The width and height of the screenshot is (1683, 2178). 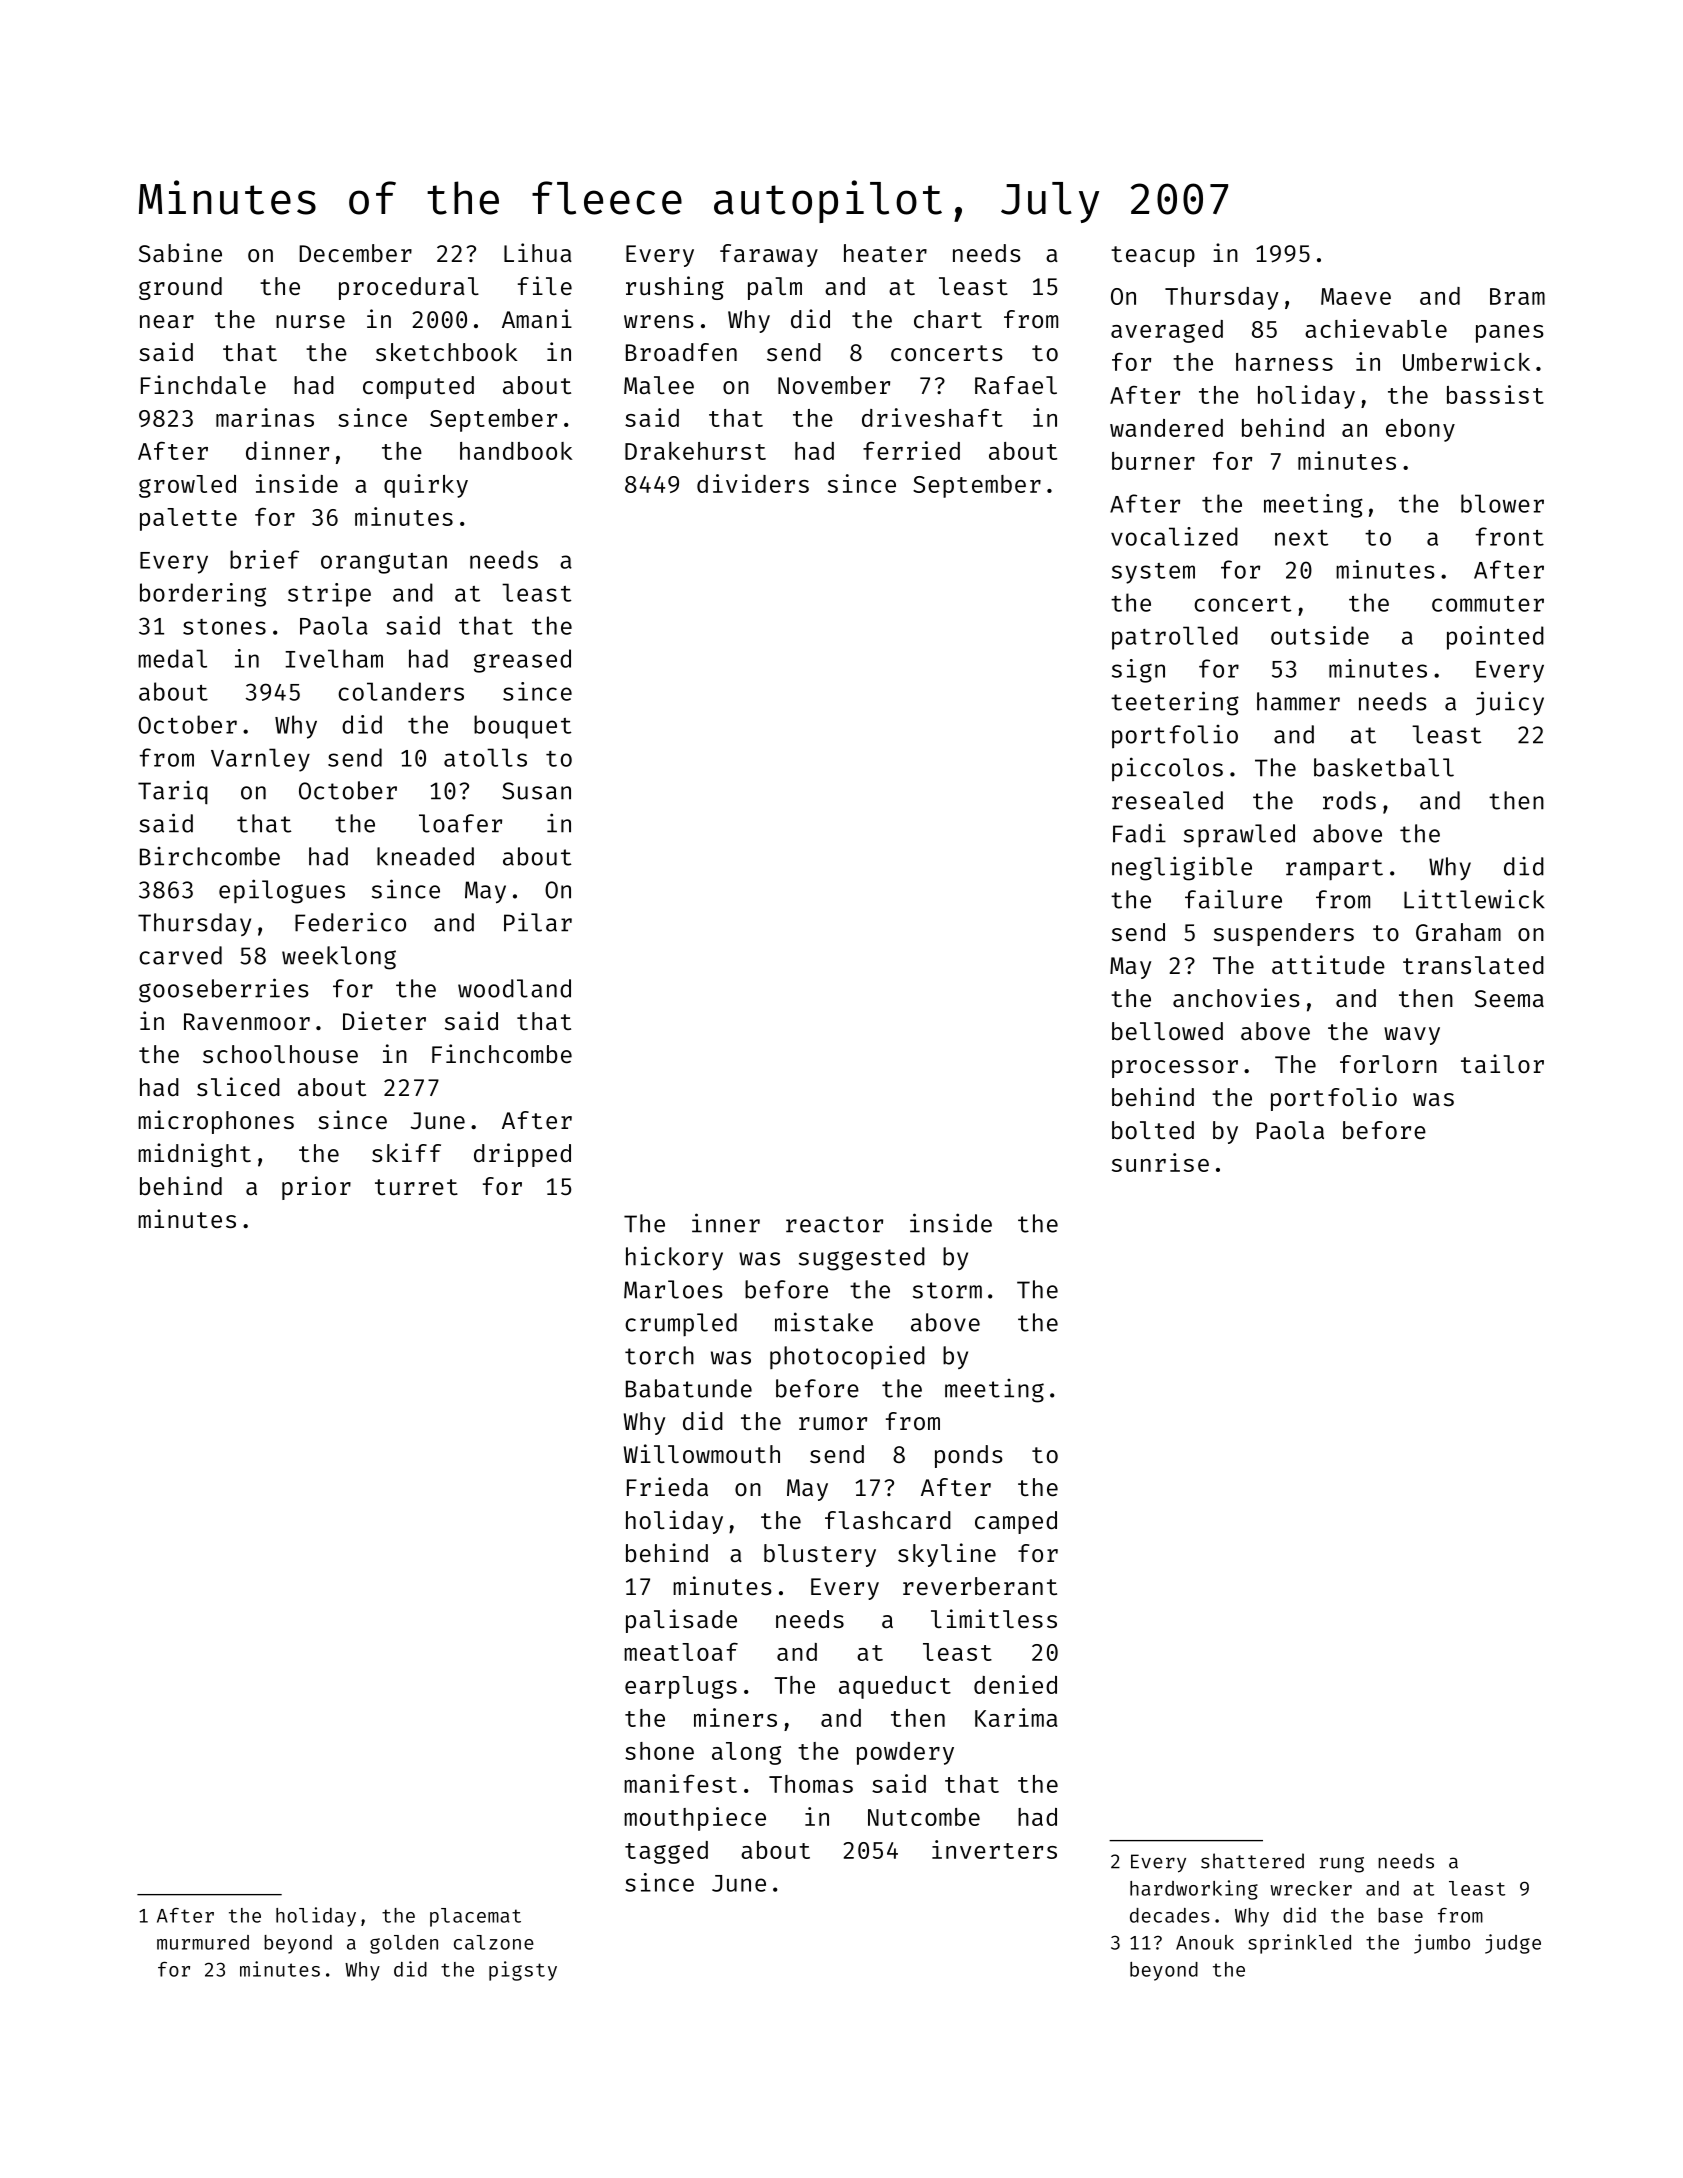 What do you see at coordinates (203, 1942) in the screenshot?
I see `murmured` at bounding box center [203, 1942].
